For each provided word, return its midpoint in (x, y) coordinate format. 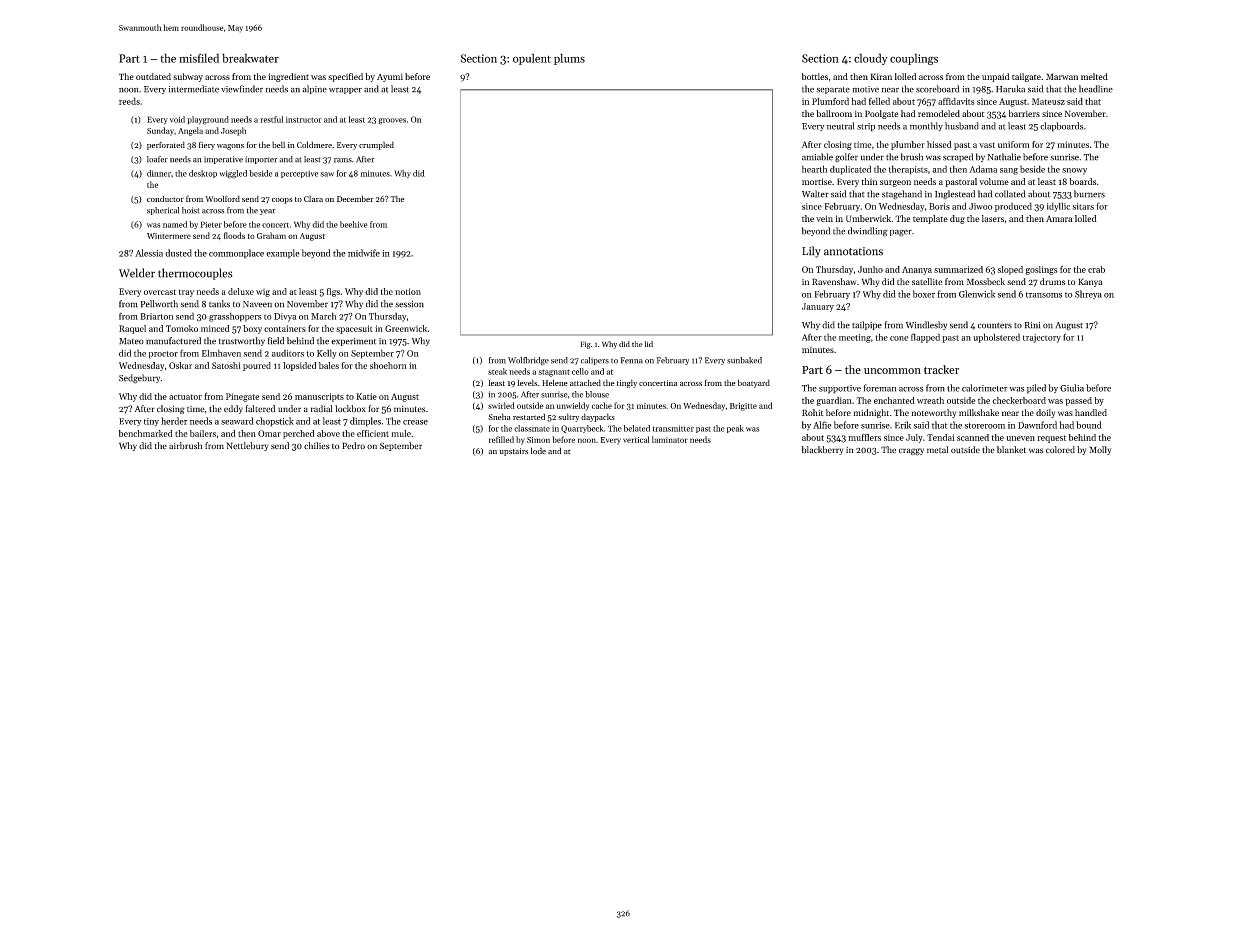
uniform (1013, 144)
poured (257, 366)
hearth (814, 169)
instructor (304, 120)
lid (649, 344)
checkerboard (1019, 400)
